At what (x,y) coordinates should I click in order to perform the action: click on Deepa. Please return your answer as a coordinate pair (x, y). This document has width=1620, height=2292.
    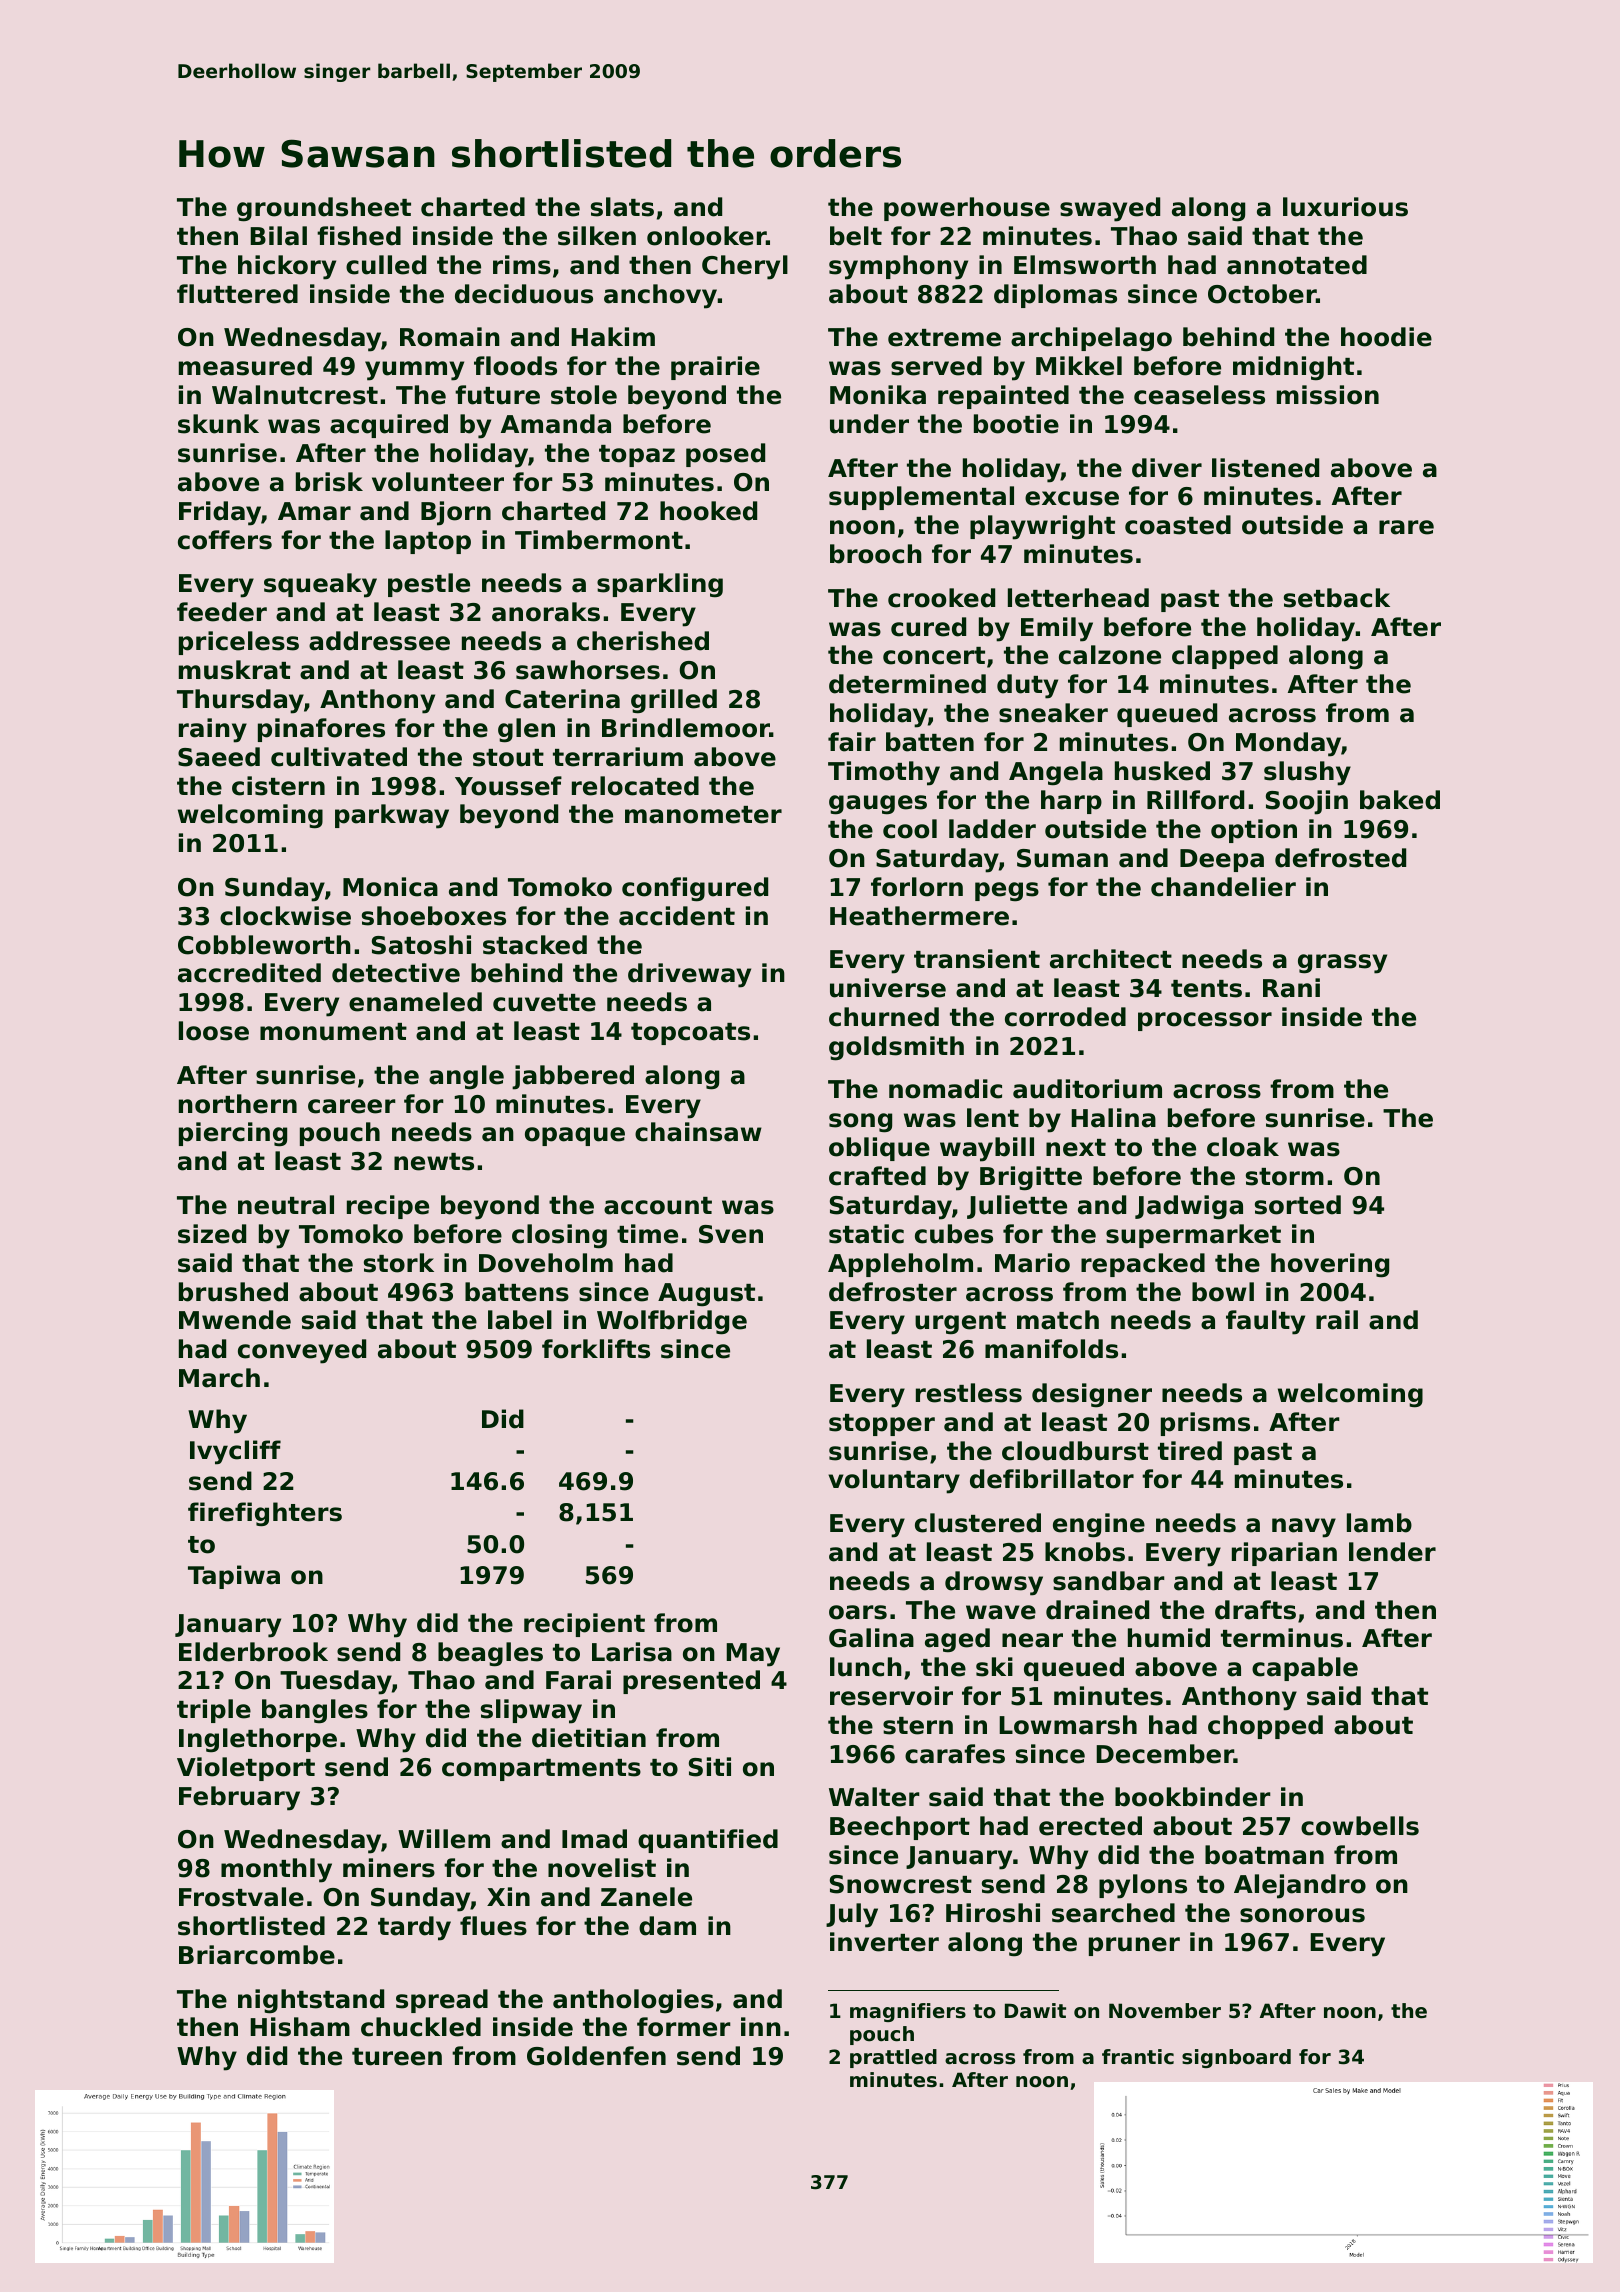
    Looking at the image, I should click on (1222, 860).
